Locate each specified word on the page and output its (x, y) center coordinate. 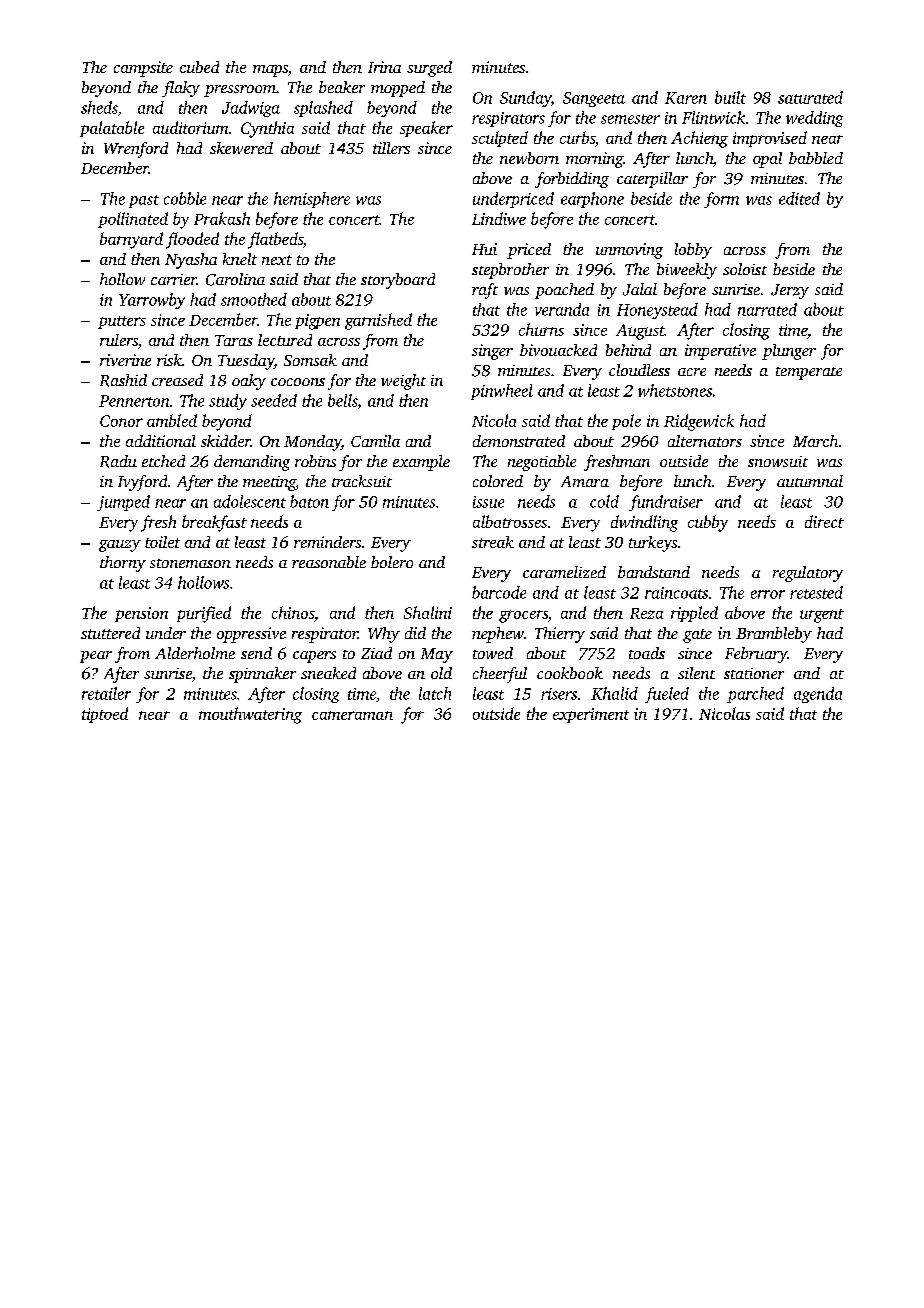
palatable (112, 129)
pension (141, 614)
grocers (523, 616)
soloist (745, 269)
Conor (121, 421)
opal (767, 160)
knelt (240, 259)
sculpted (500, 139)
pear (96, 657)
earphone (592, 200)
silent (696, 673)
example (421, 463)
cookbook (570, 673)
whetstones (675, 390)
